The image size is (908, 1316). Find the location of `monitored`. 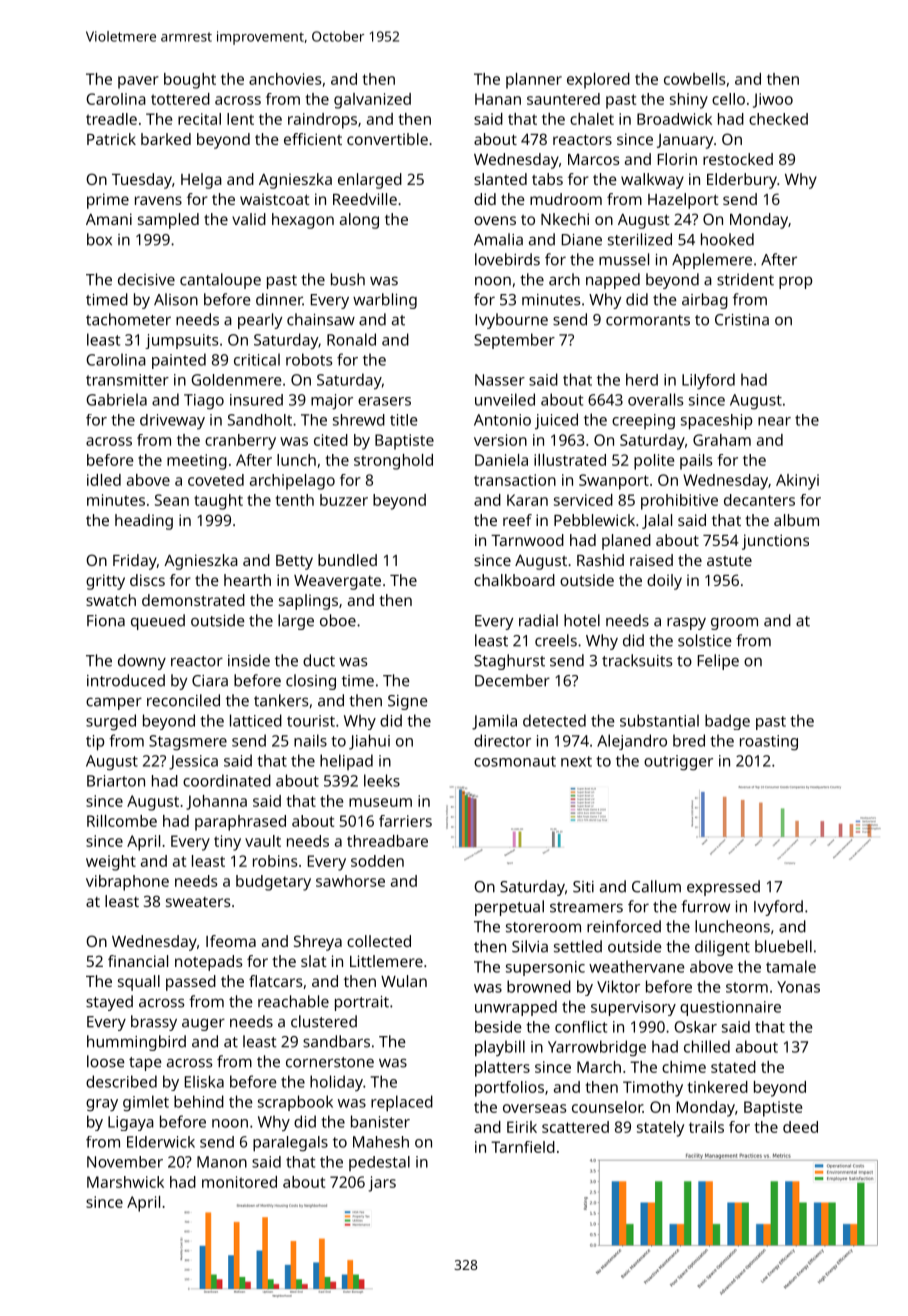

monitored is located at coordinates (239, 1182).
